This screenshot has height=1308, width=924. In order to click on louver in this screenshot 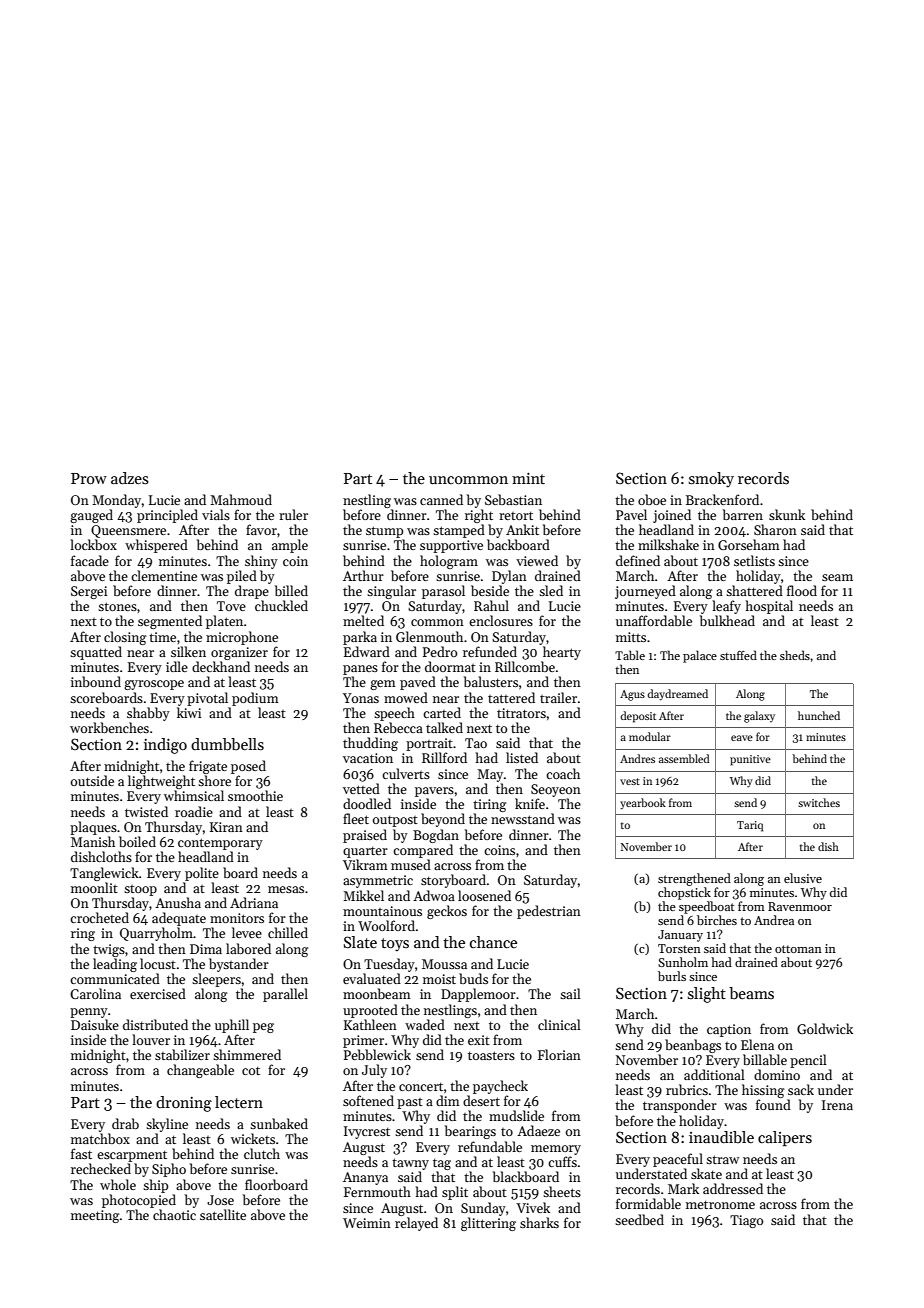, I will do `click(151, 1039)`.
